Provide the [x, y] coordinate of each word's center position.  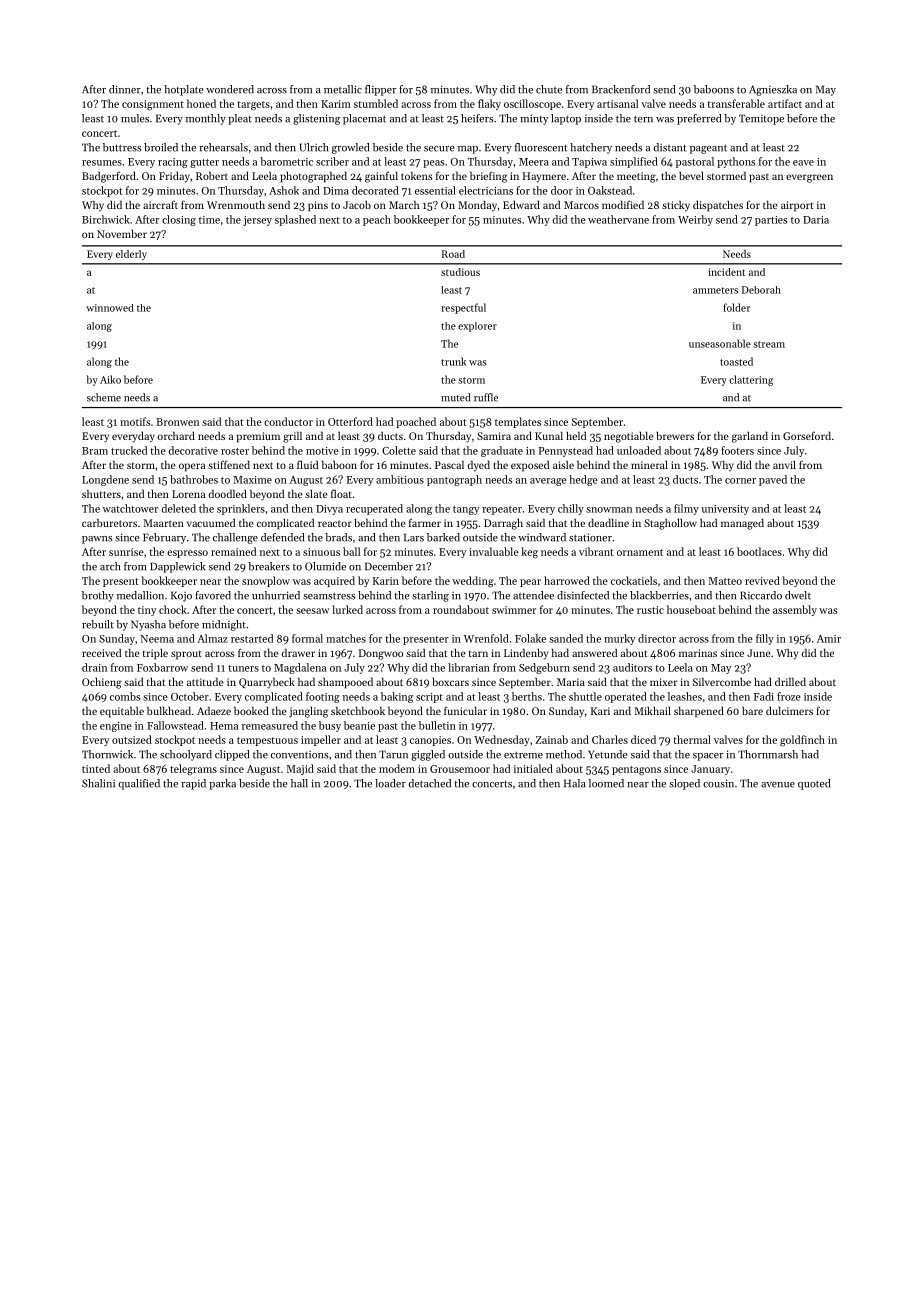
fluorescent [541, 147]
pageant [708, 149]
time [209, 220]
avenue [778, 785]
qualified [139, 784]
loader [390, 783]
